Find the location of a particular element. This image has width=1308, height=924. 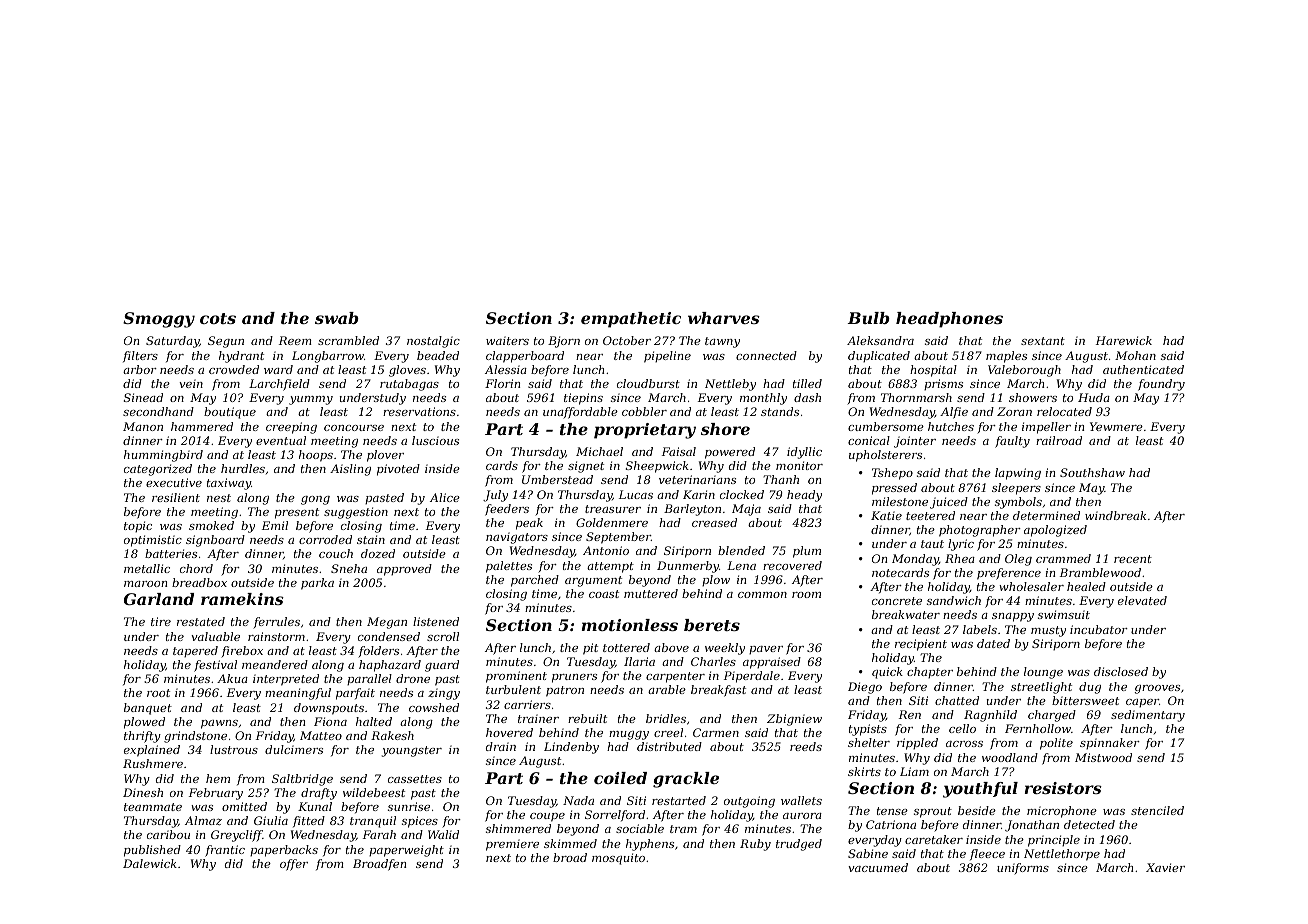

sextant is located at coordinates (1043, 341).
